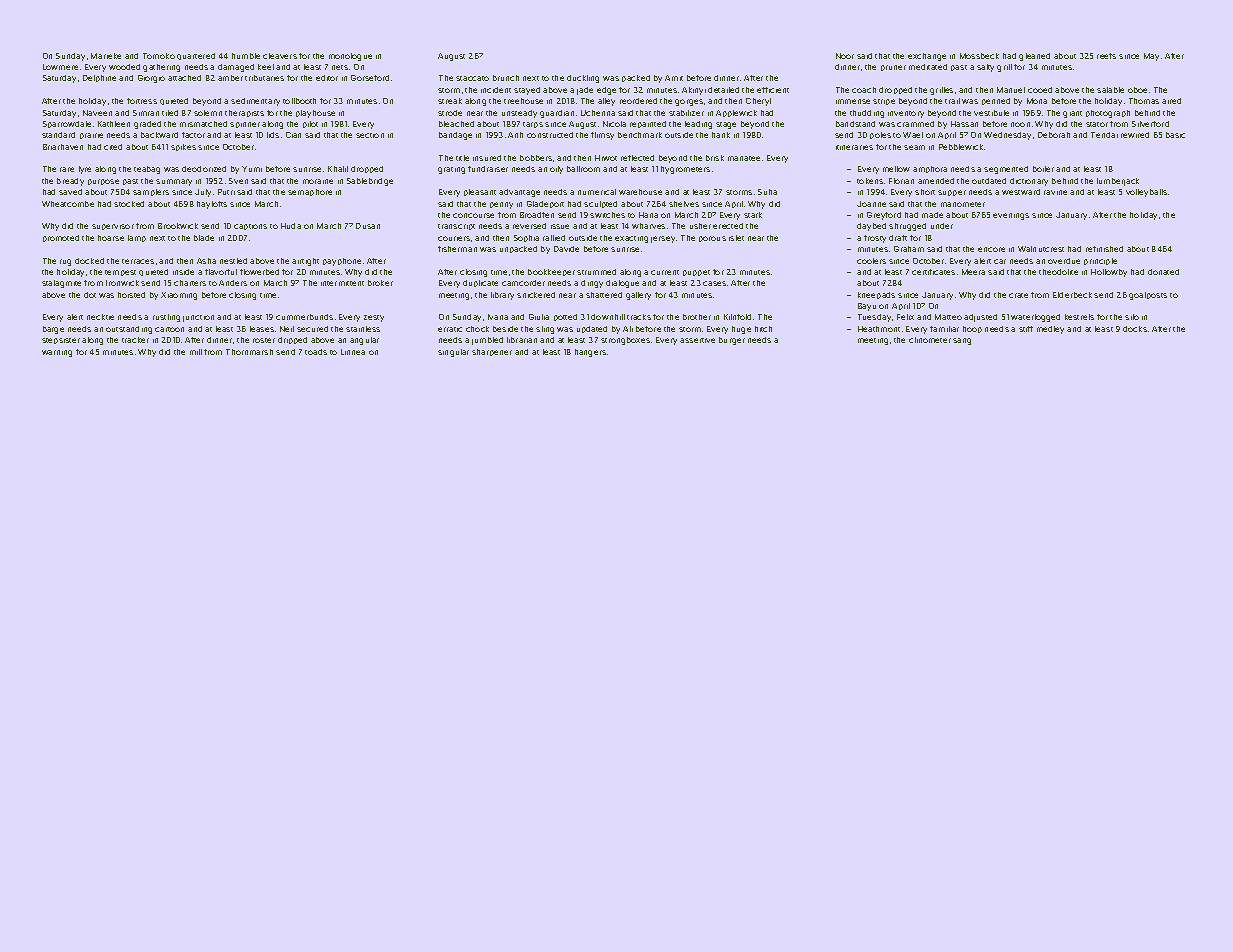  What do you see at coordinates (488, 169) in the screenshot?
I see `fundraiser` at bounding box center [488, 169].
